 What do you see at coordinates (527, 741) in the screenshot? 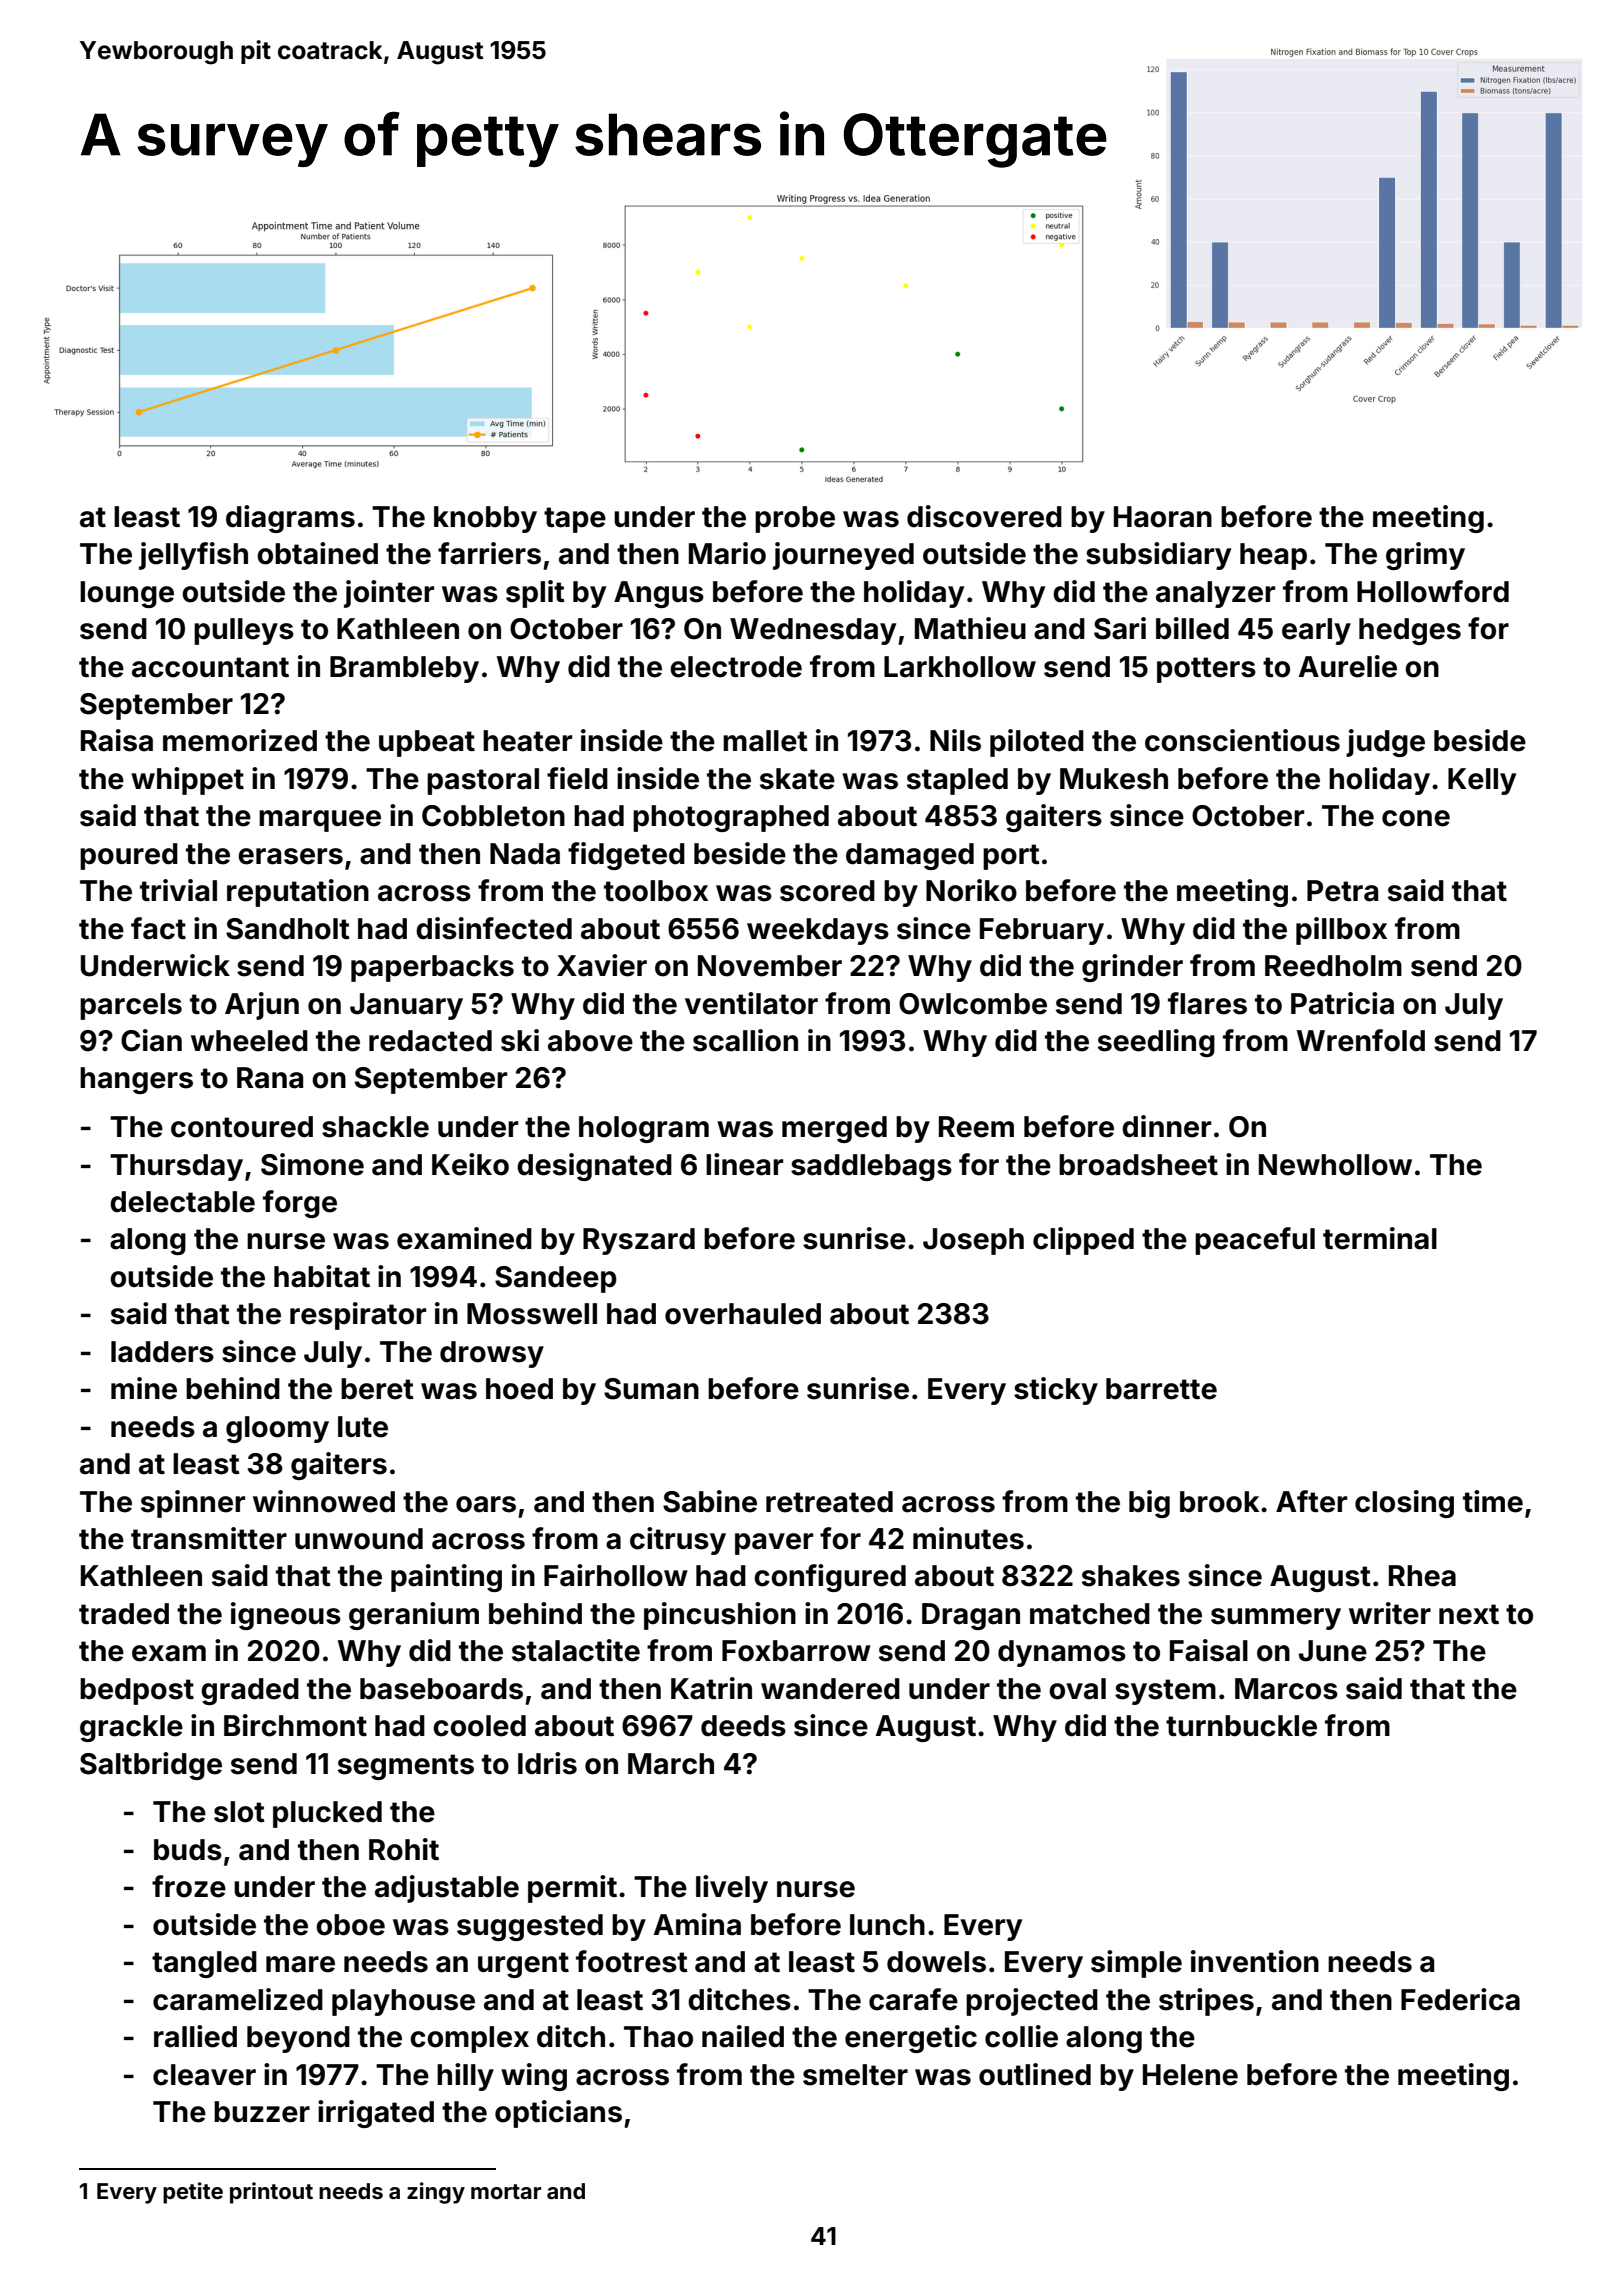
I see `heater` at bounding box center [527, 741].
